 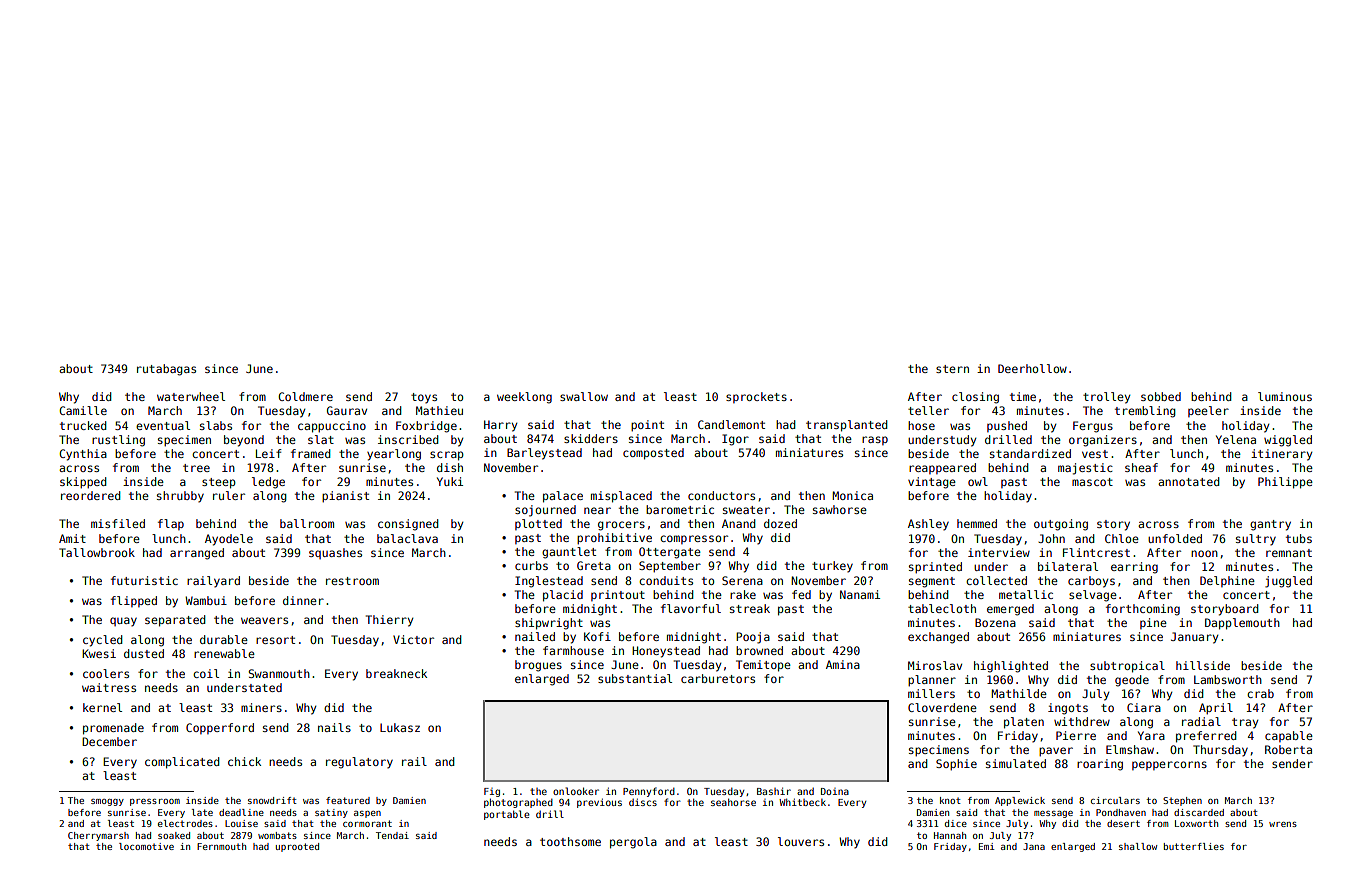 What do you see at coordinates (1208, 411) in the screenshot?
I see `peeler` at bounding box center [1208, 411].
